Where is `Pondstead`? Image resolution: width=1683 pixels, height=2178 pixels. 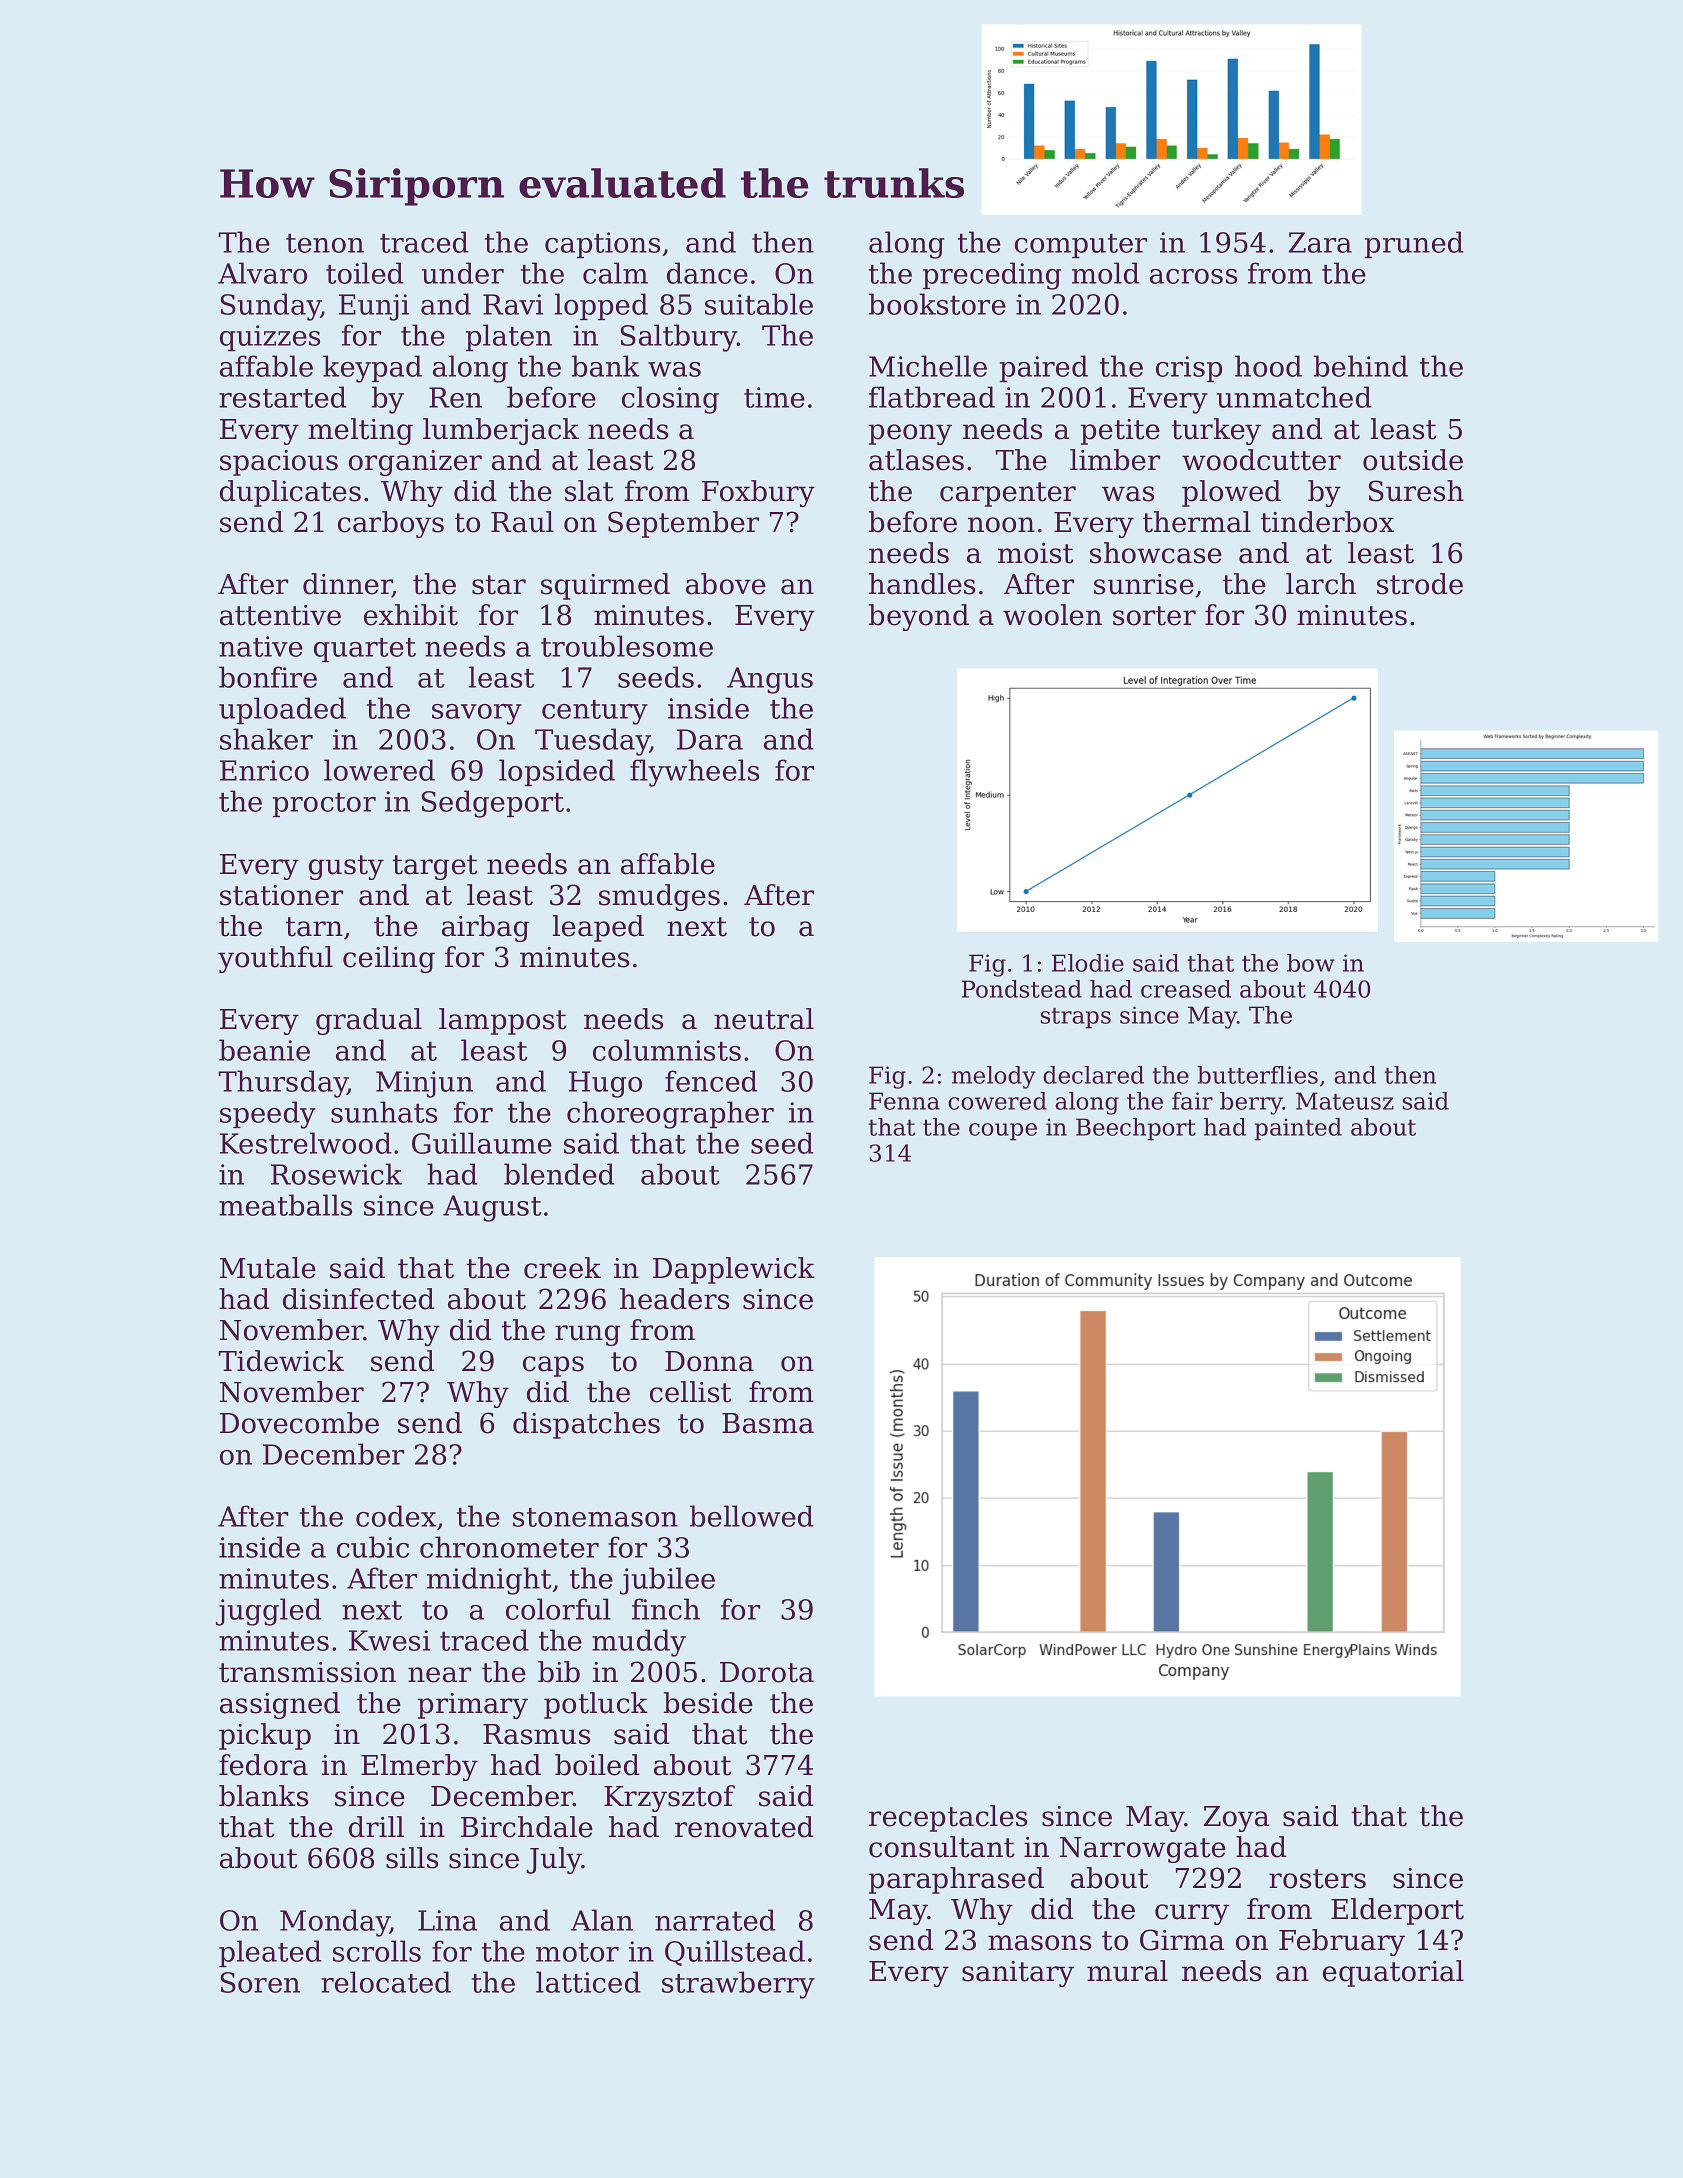 Pondstead is located at coordinates (1022, 989).
